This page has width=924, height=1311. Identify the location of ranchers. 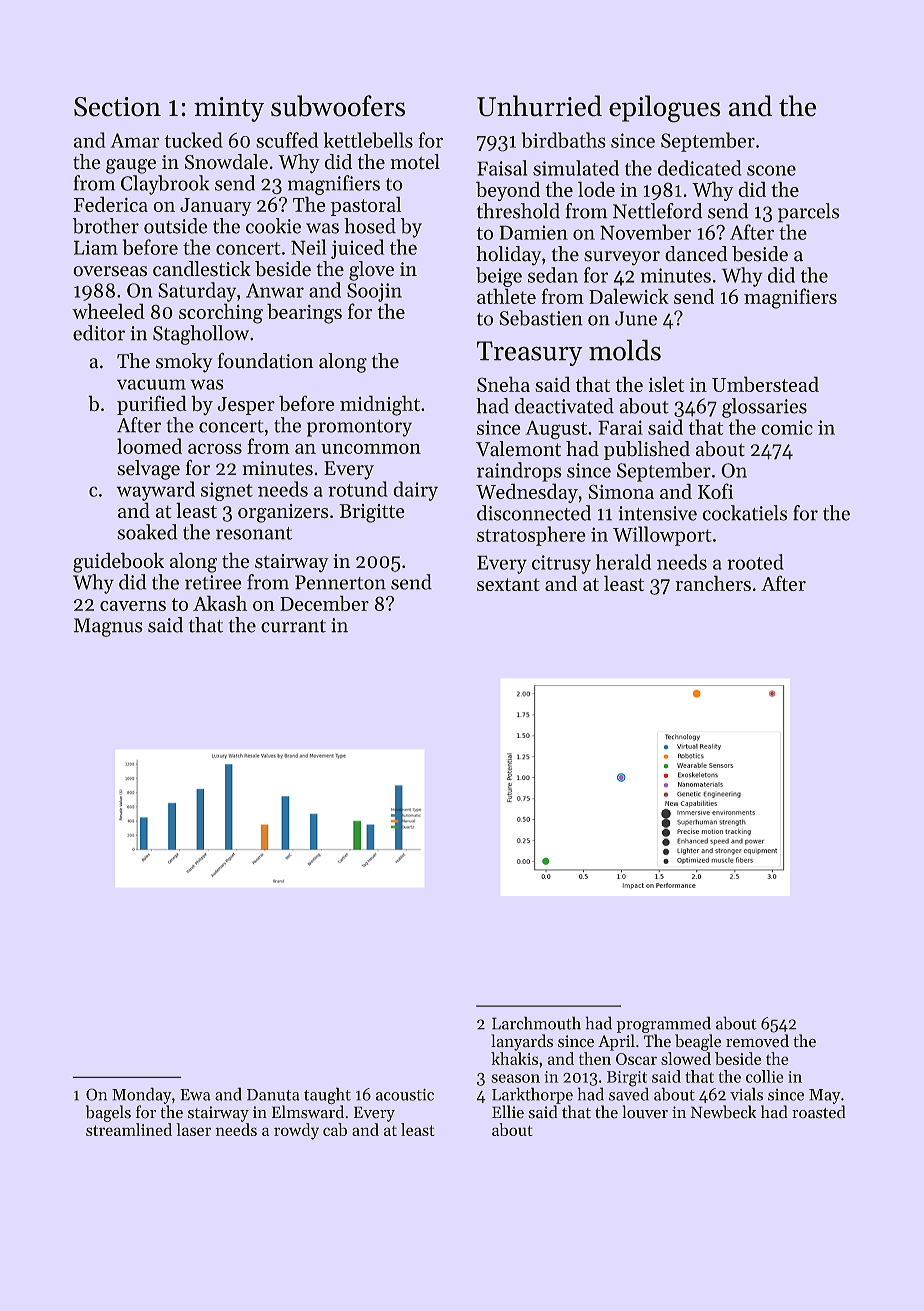
(713, 583).
